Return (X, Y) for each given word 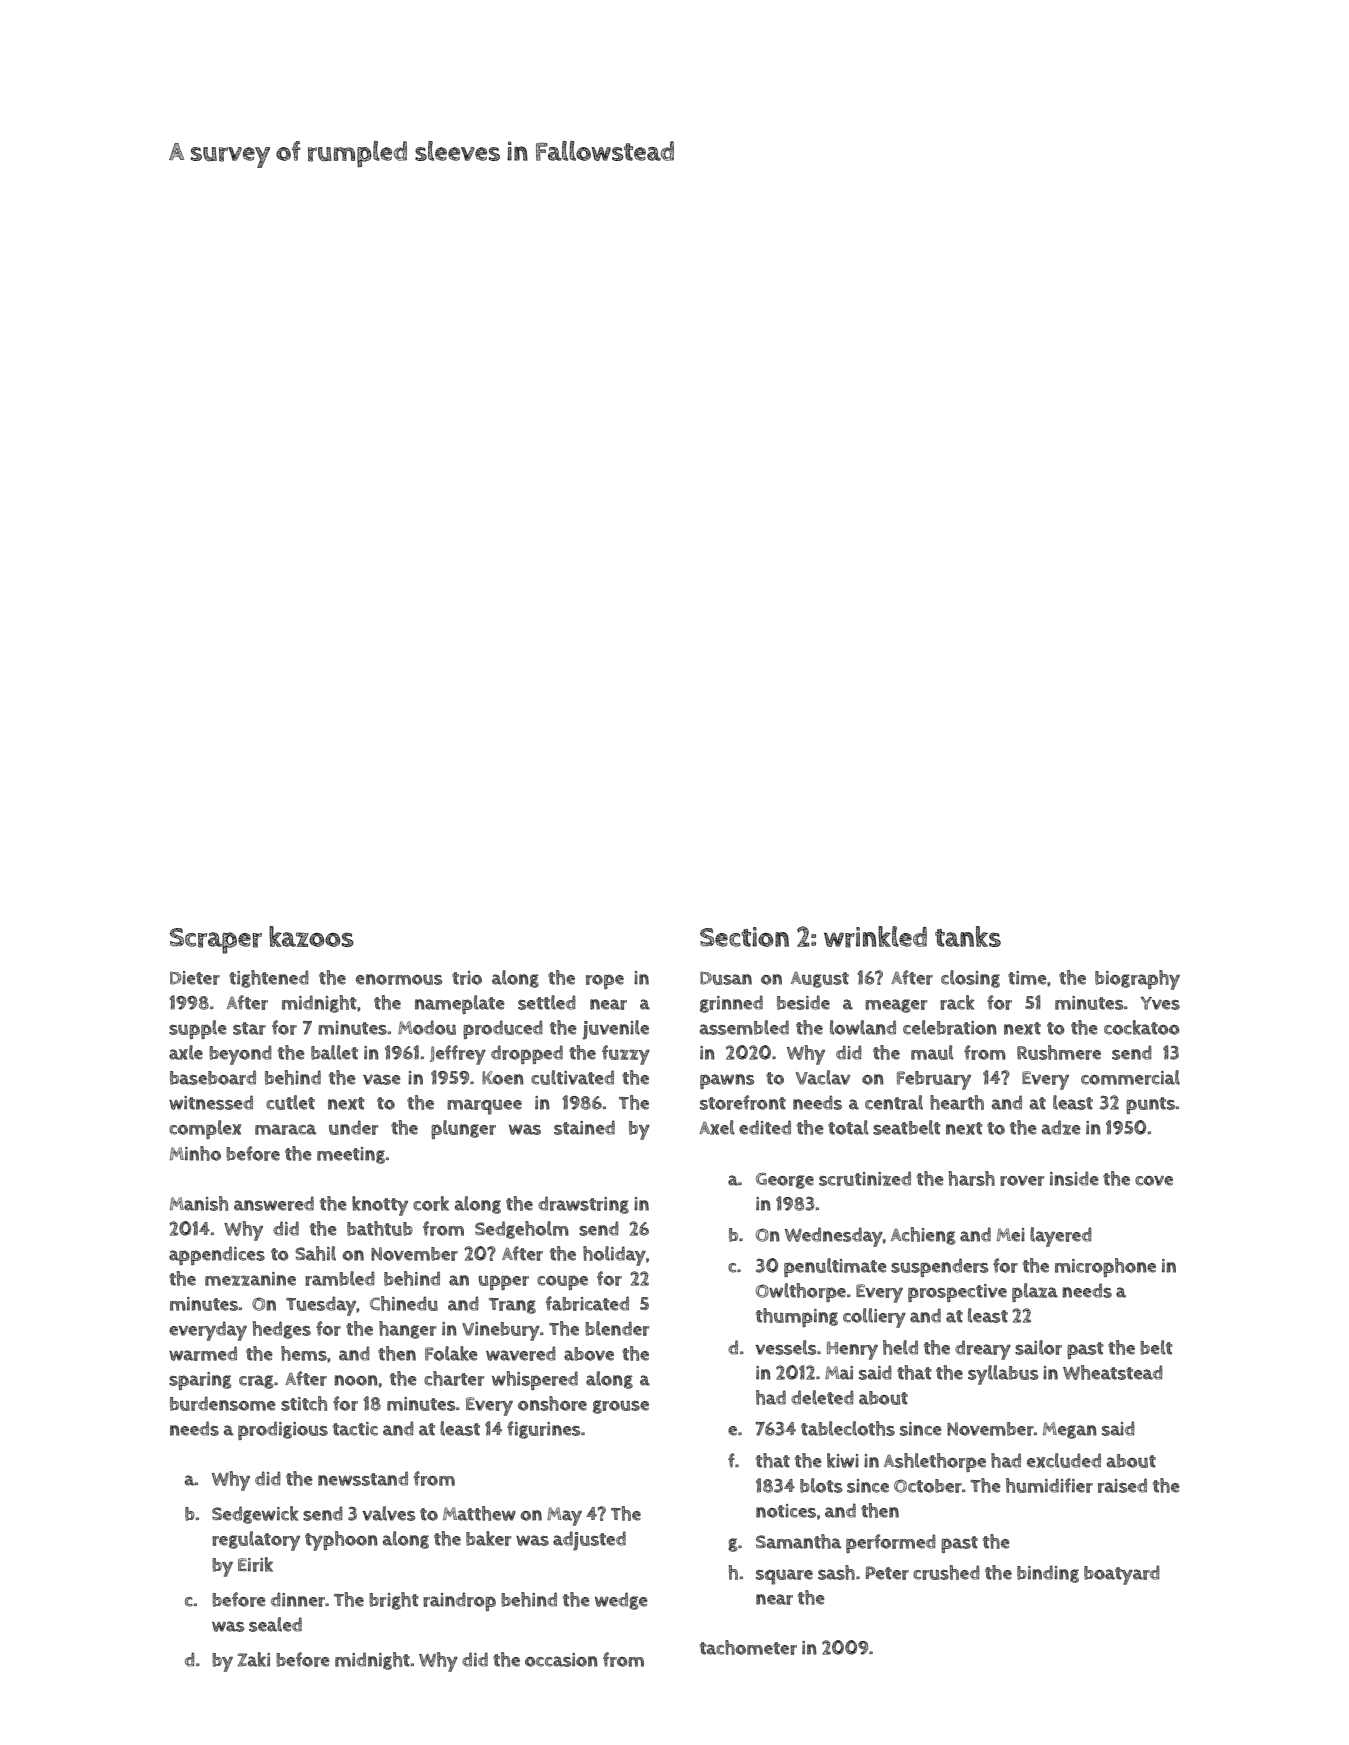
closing (970, 979)
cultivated (572, 1077)
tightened (269, 979)
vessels (785, 1347)
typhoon (341, 1541)
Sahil (315, 1253)
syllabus (1003, 1375)
